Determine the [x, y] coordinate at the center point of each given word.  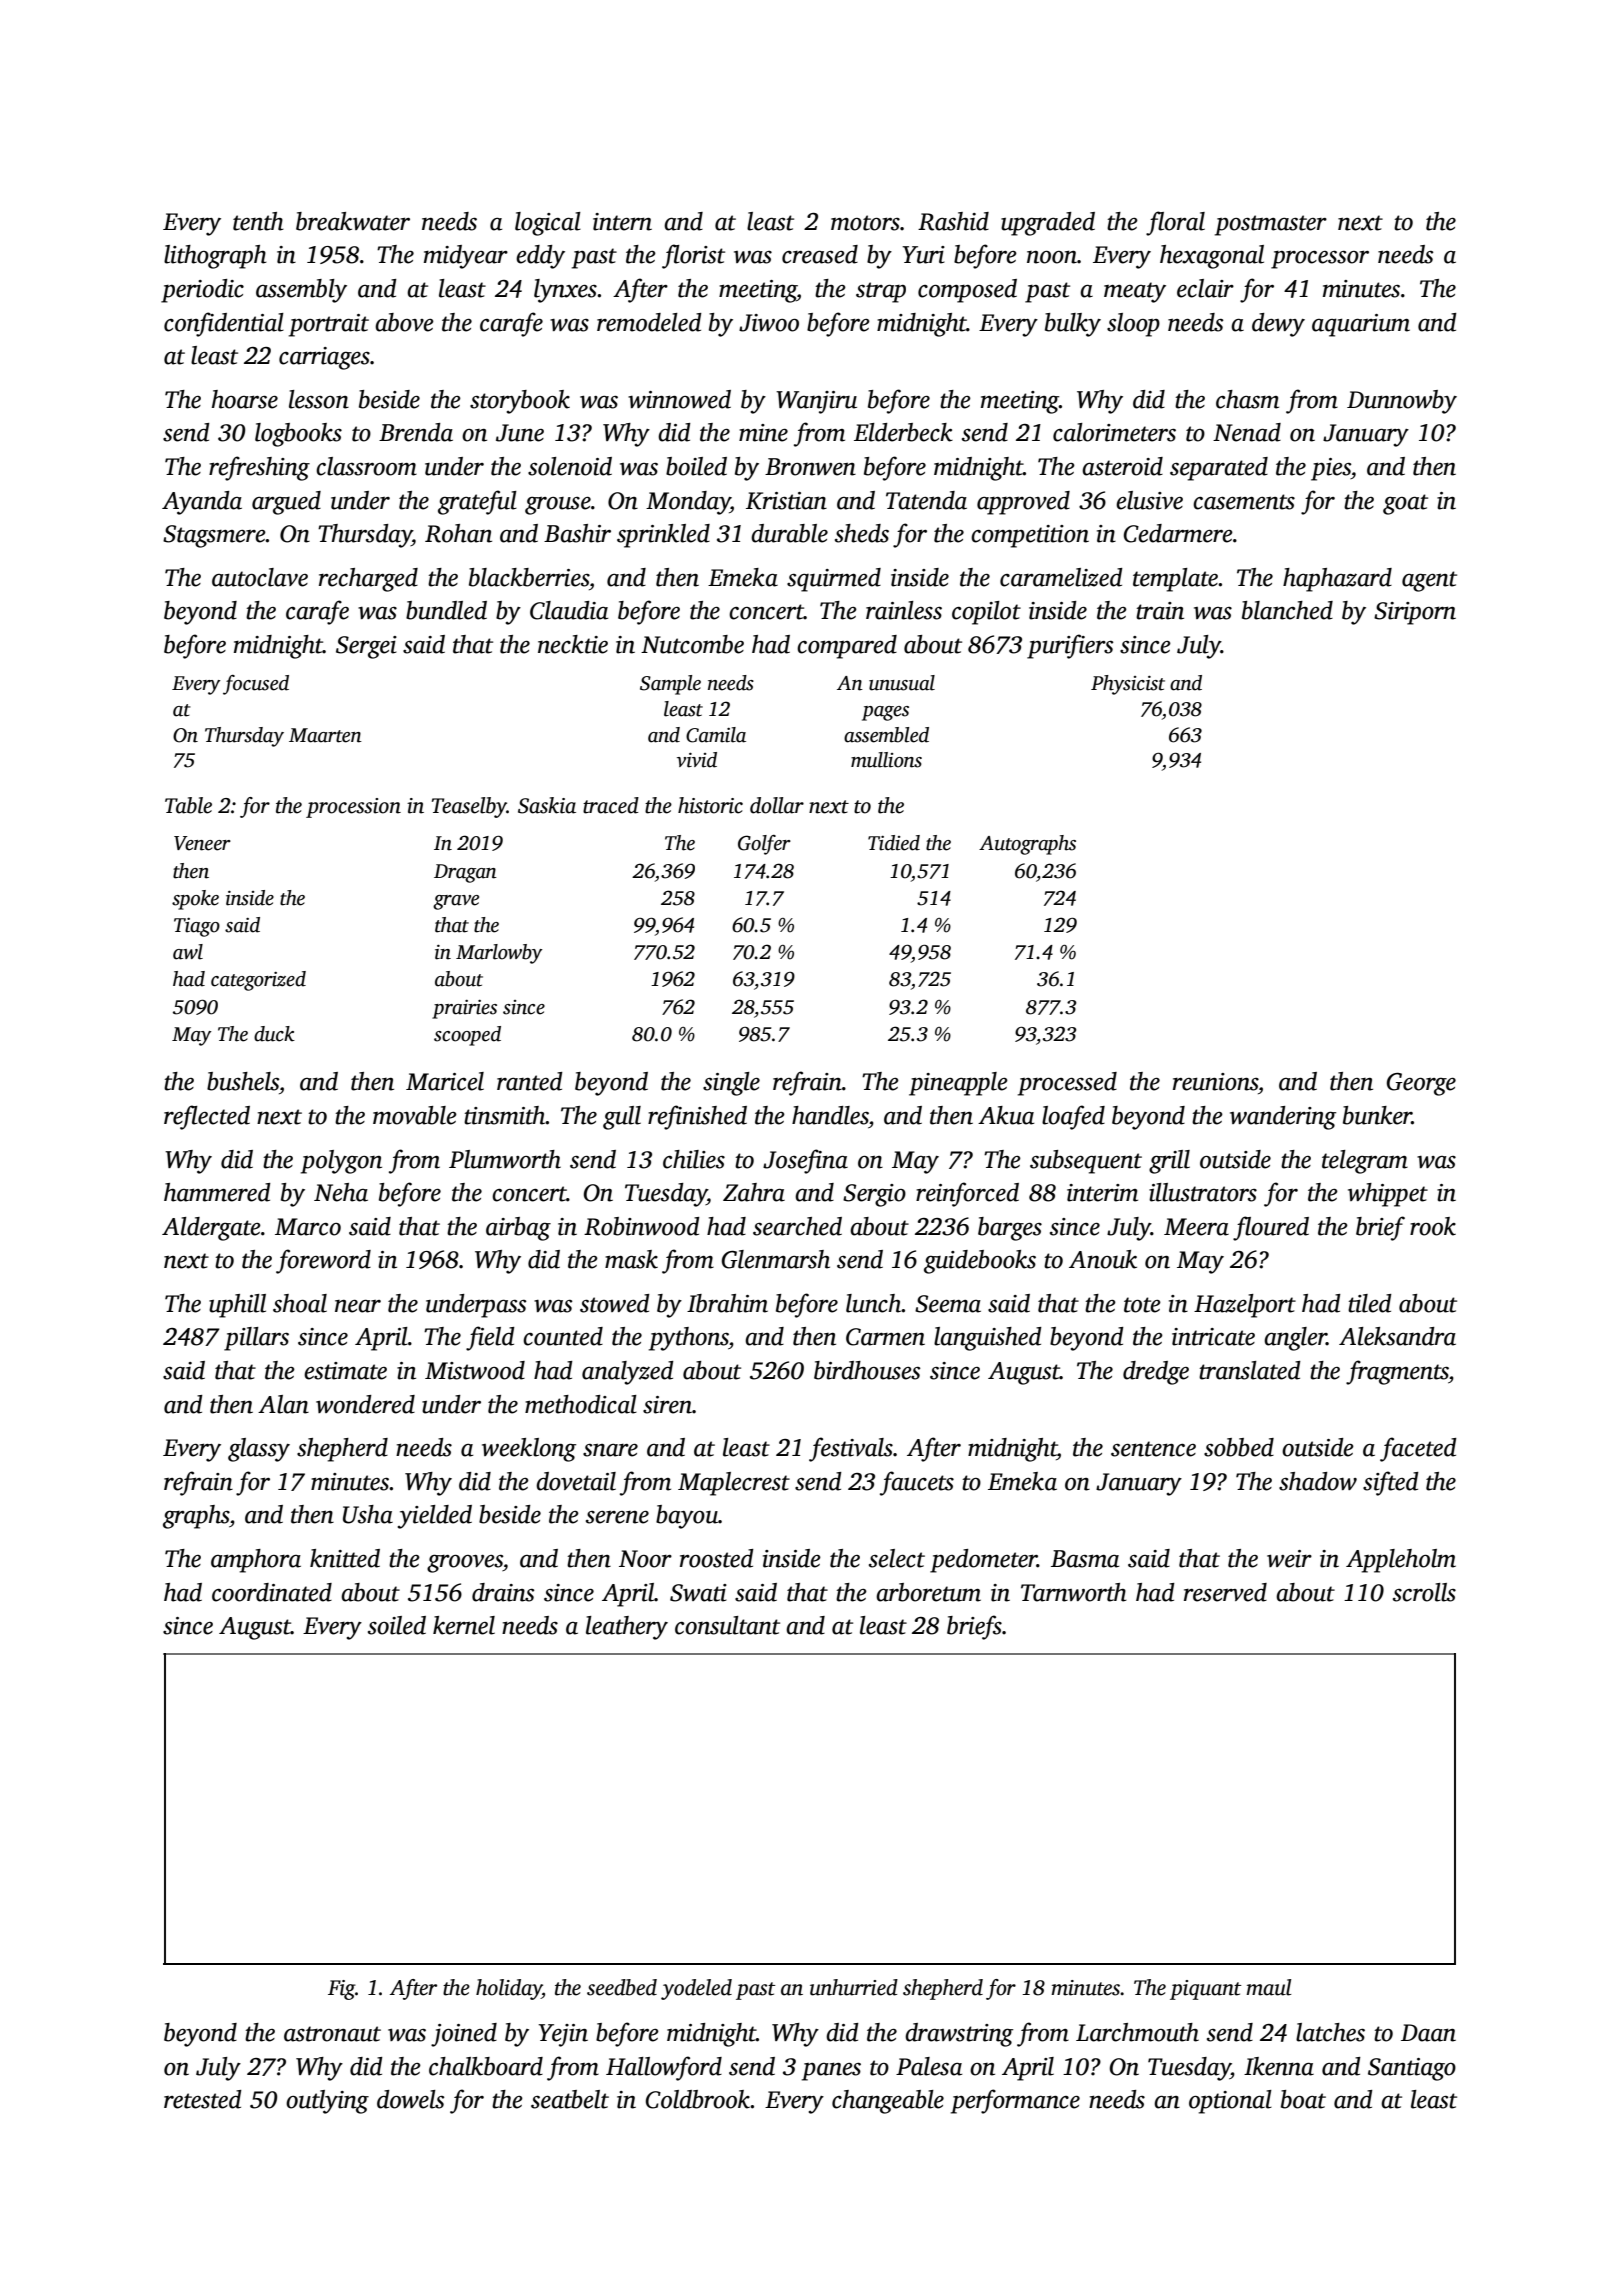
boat [1303, 2099]
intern [622, 222]
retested [203, 2099]
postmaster [1271, 225]
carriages [324, 358]
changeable [888, 2102]
